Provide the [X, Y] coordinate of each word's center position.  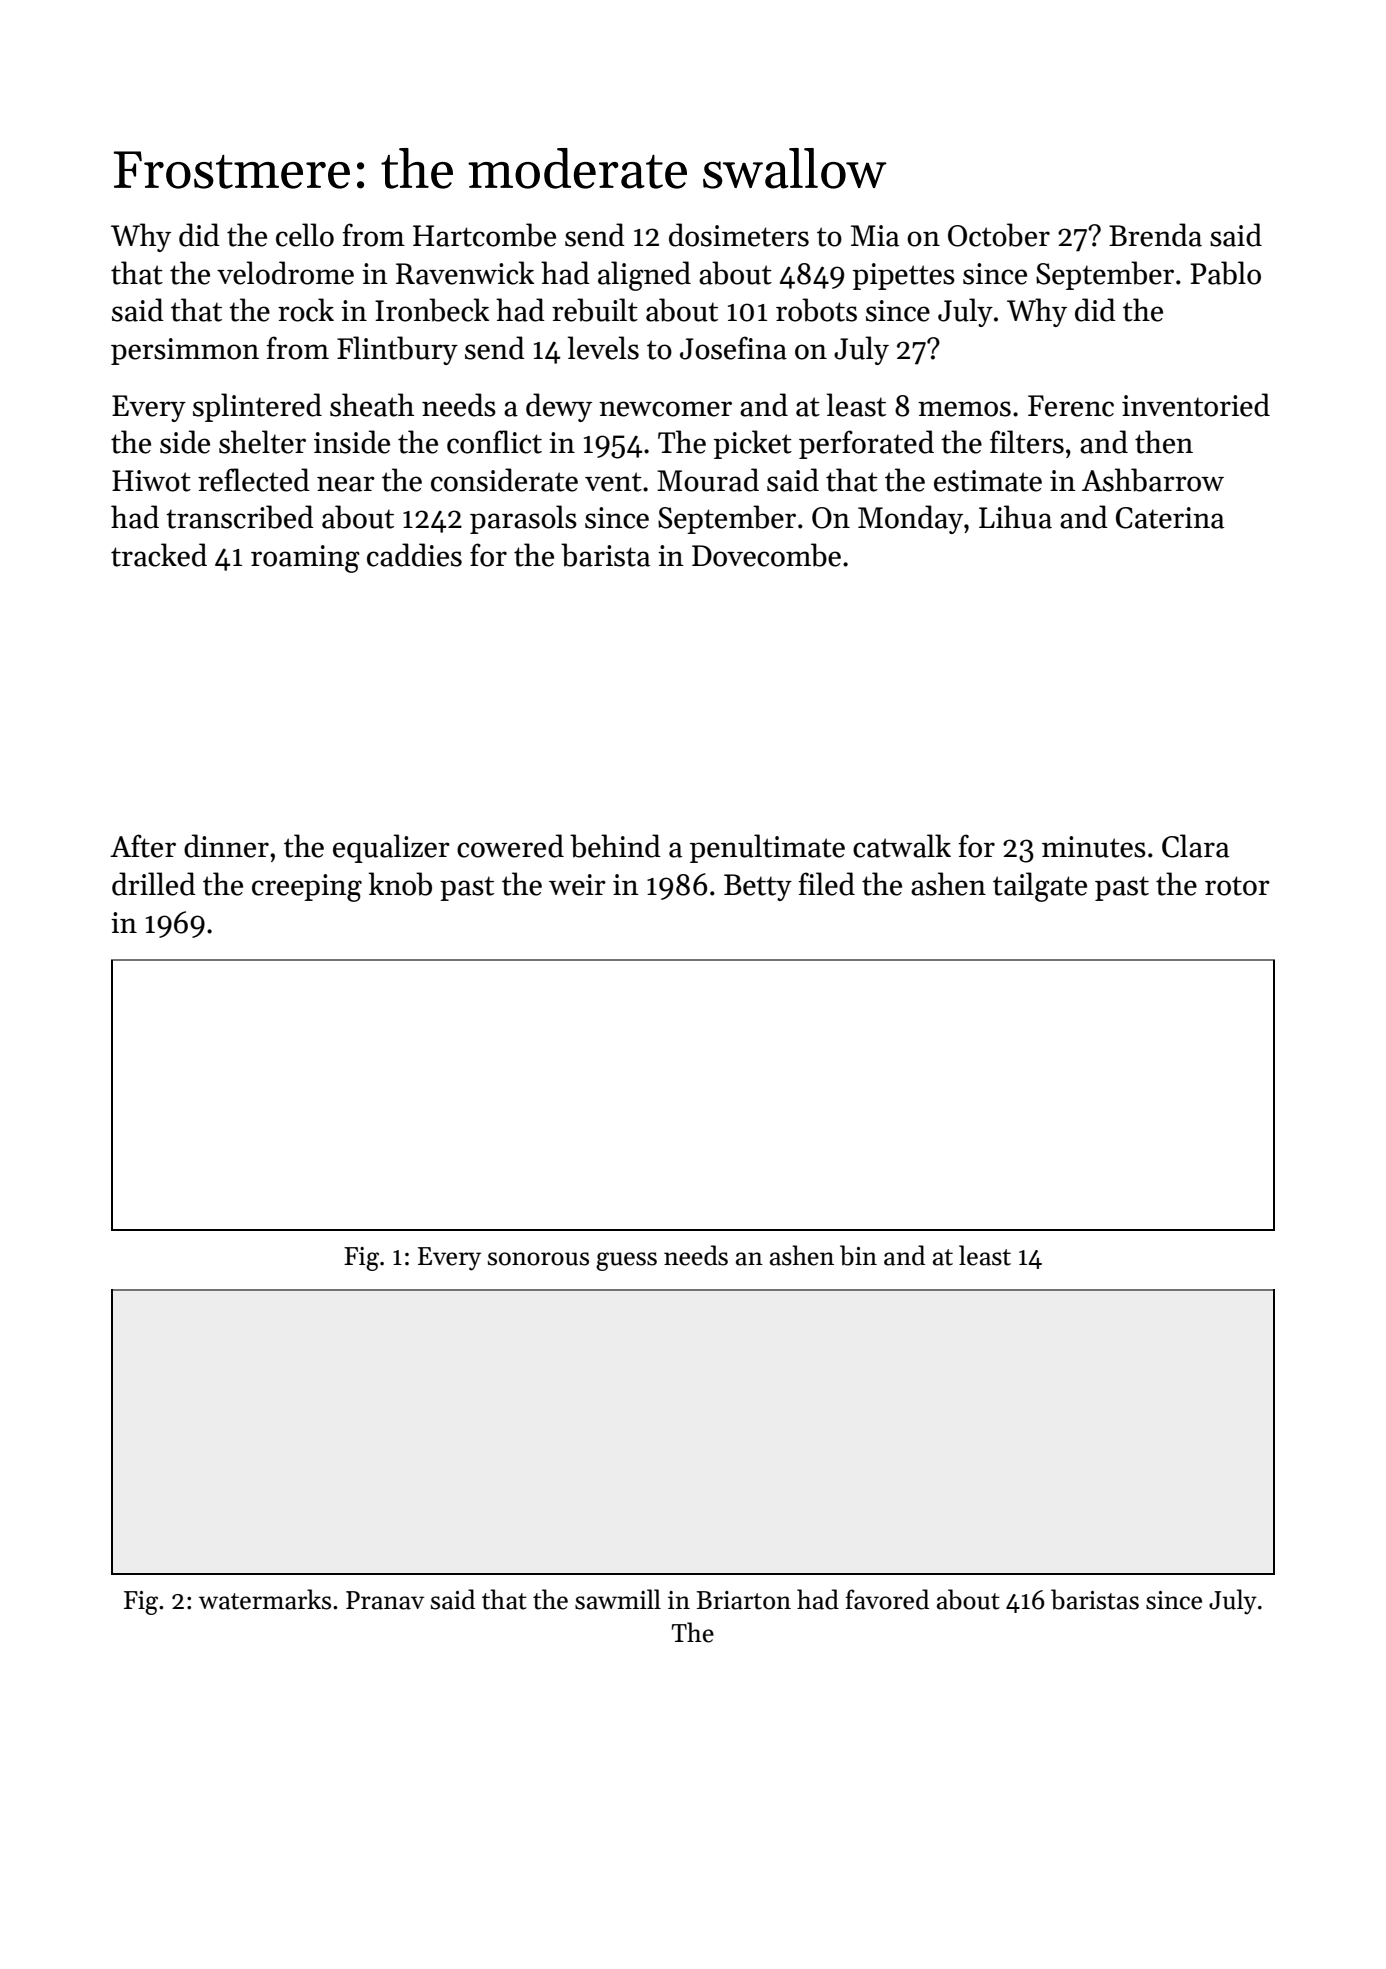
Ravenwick [465, 273]
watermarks [265, 1599]
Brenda [1155, 235]
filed [827, 884]
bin [858, 1255]
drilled [154, 884]
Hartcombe [484, 235]
